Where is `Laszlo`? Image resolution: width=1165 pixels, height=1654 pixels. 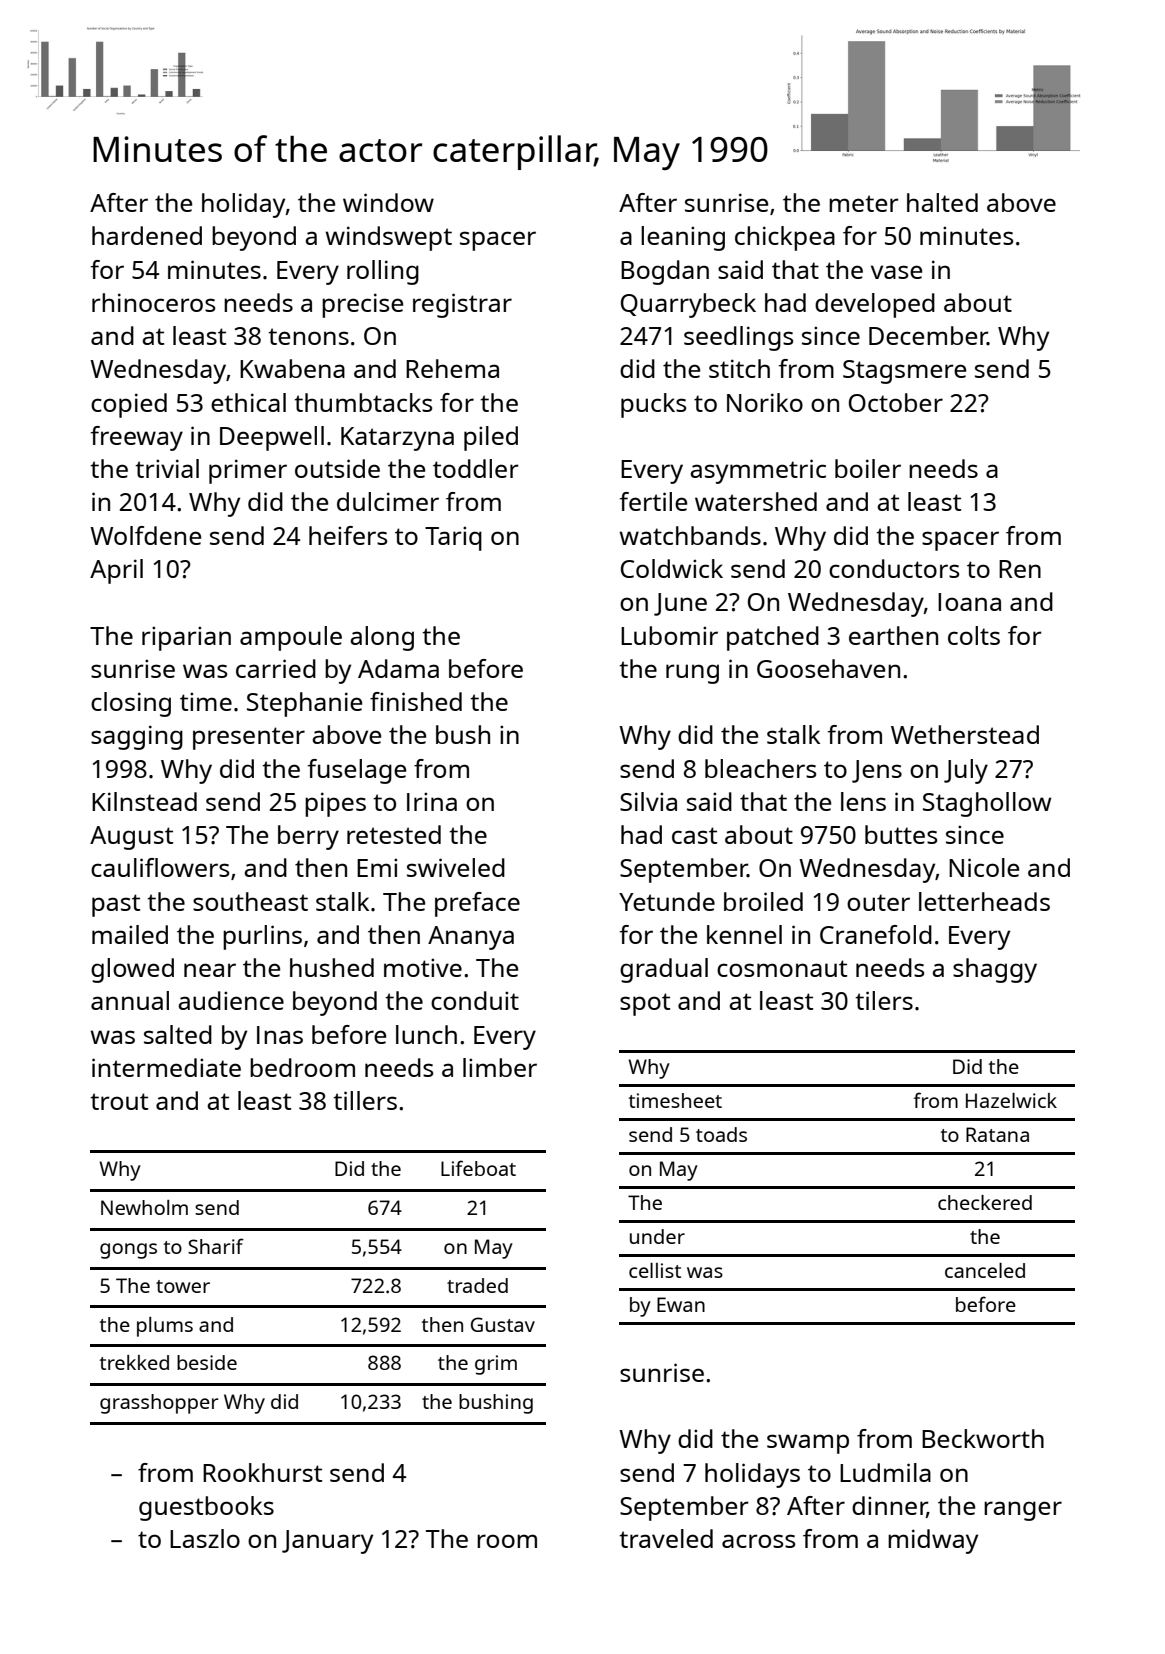
Laszlo is located at coordinates (205, 1538).
